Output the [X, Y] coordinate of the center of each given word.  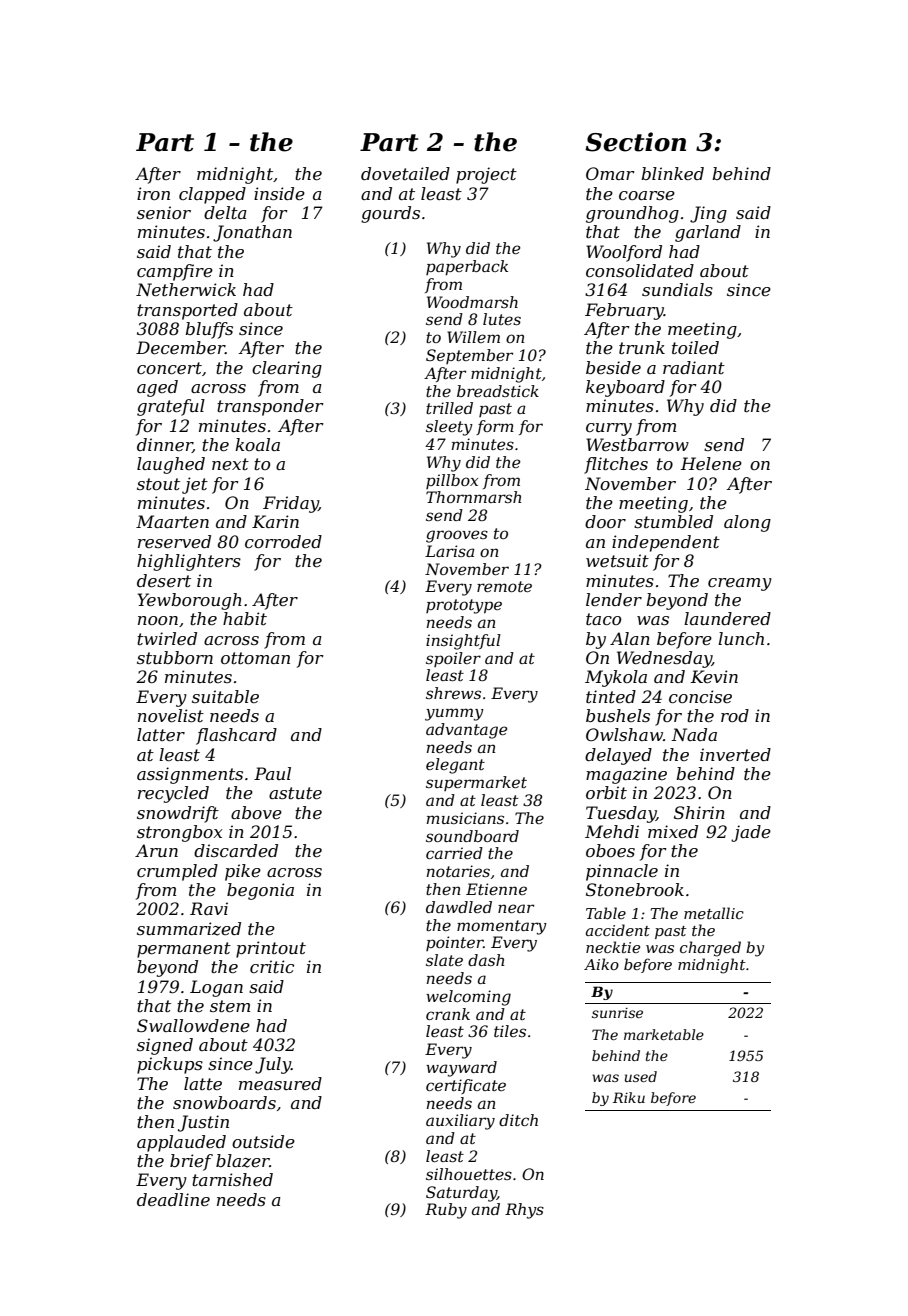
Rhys [524, 1211]
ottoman [255, 658]
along [747, 523]
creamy [740, 584]
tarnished [232, 1179]
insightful [463, 642]
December [180, 347]
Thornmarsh [473, 497]
